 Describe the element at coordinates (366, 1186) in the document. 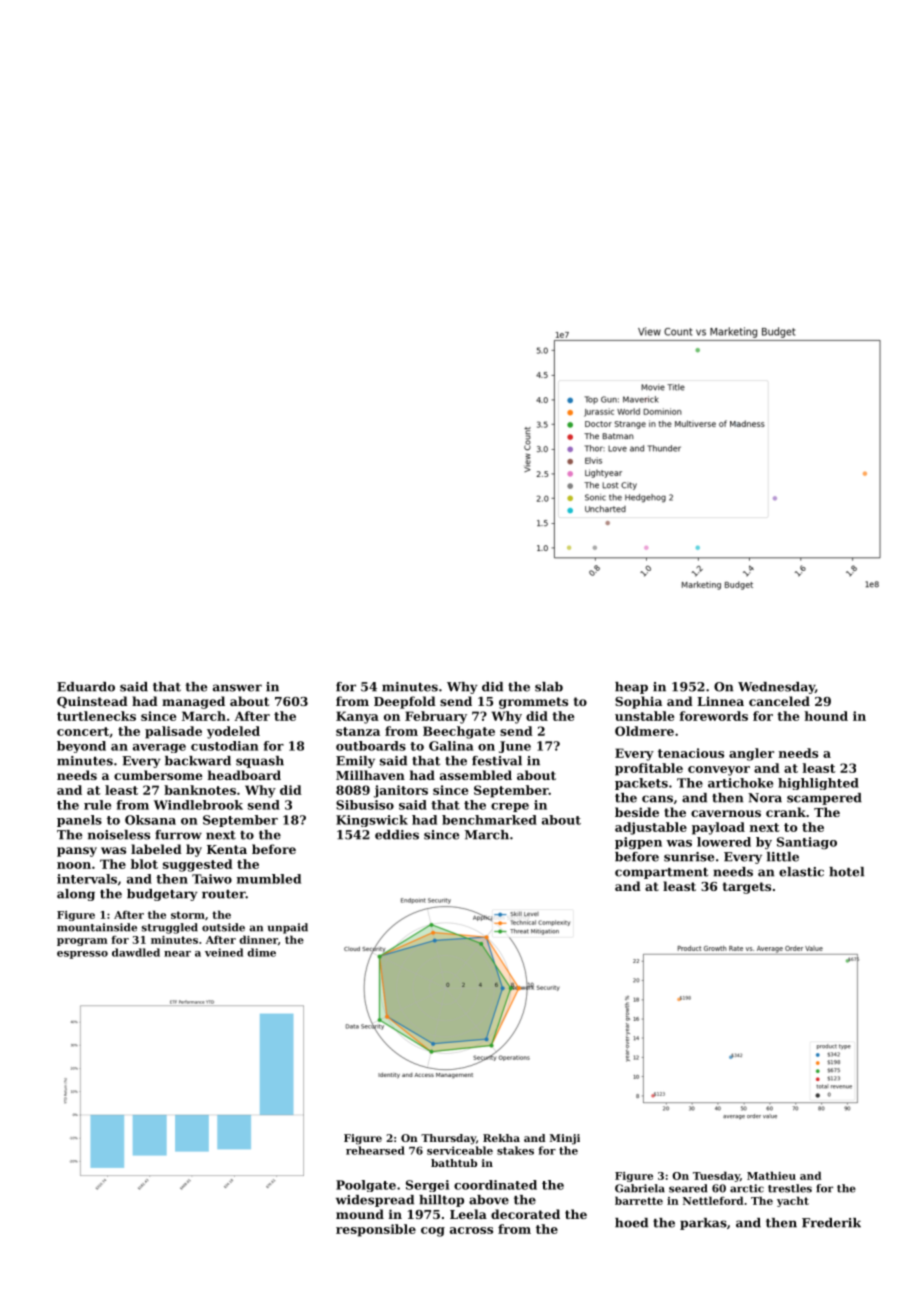

I see `Poolgate` at that location.
